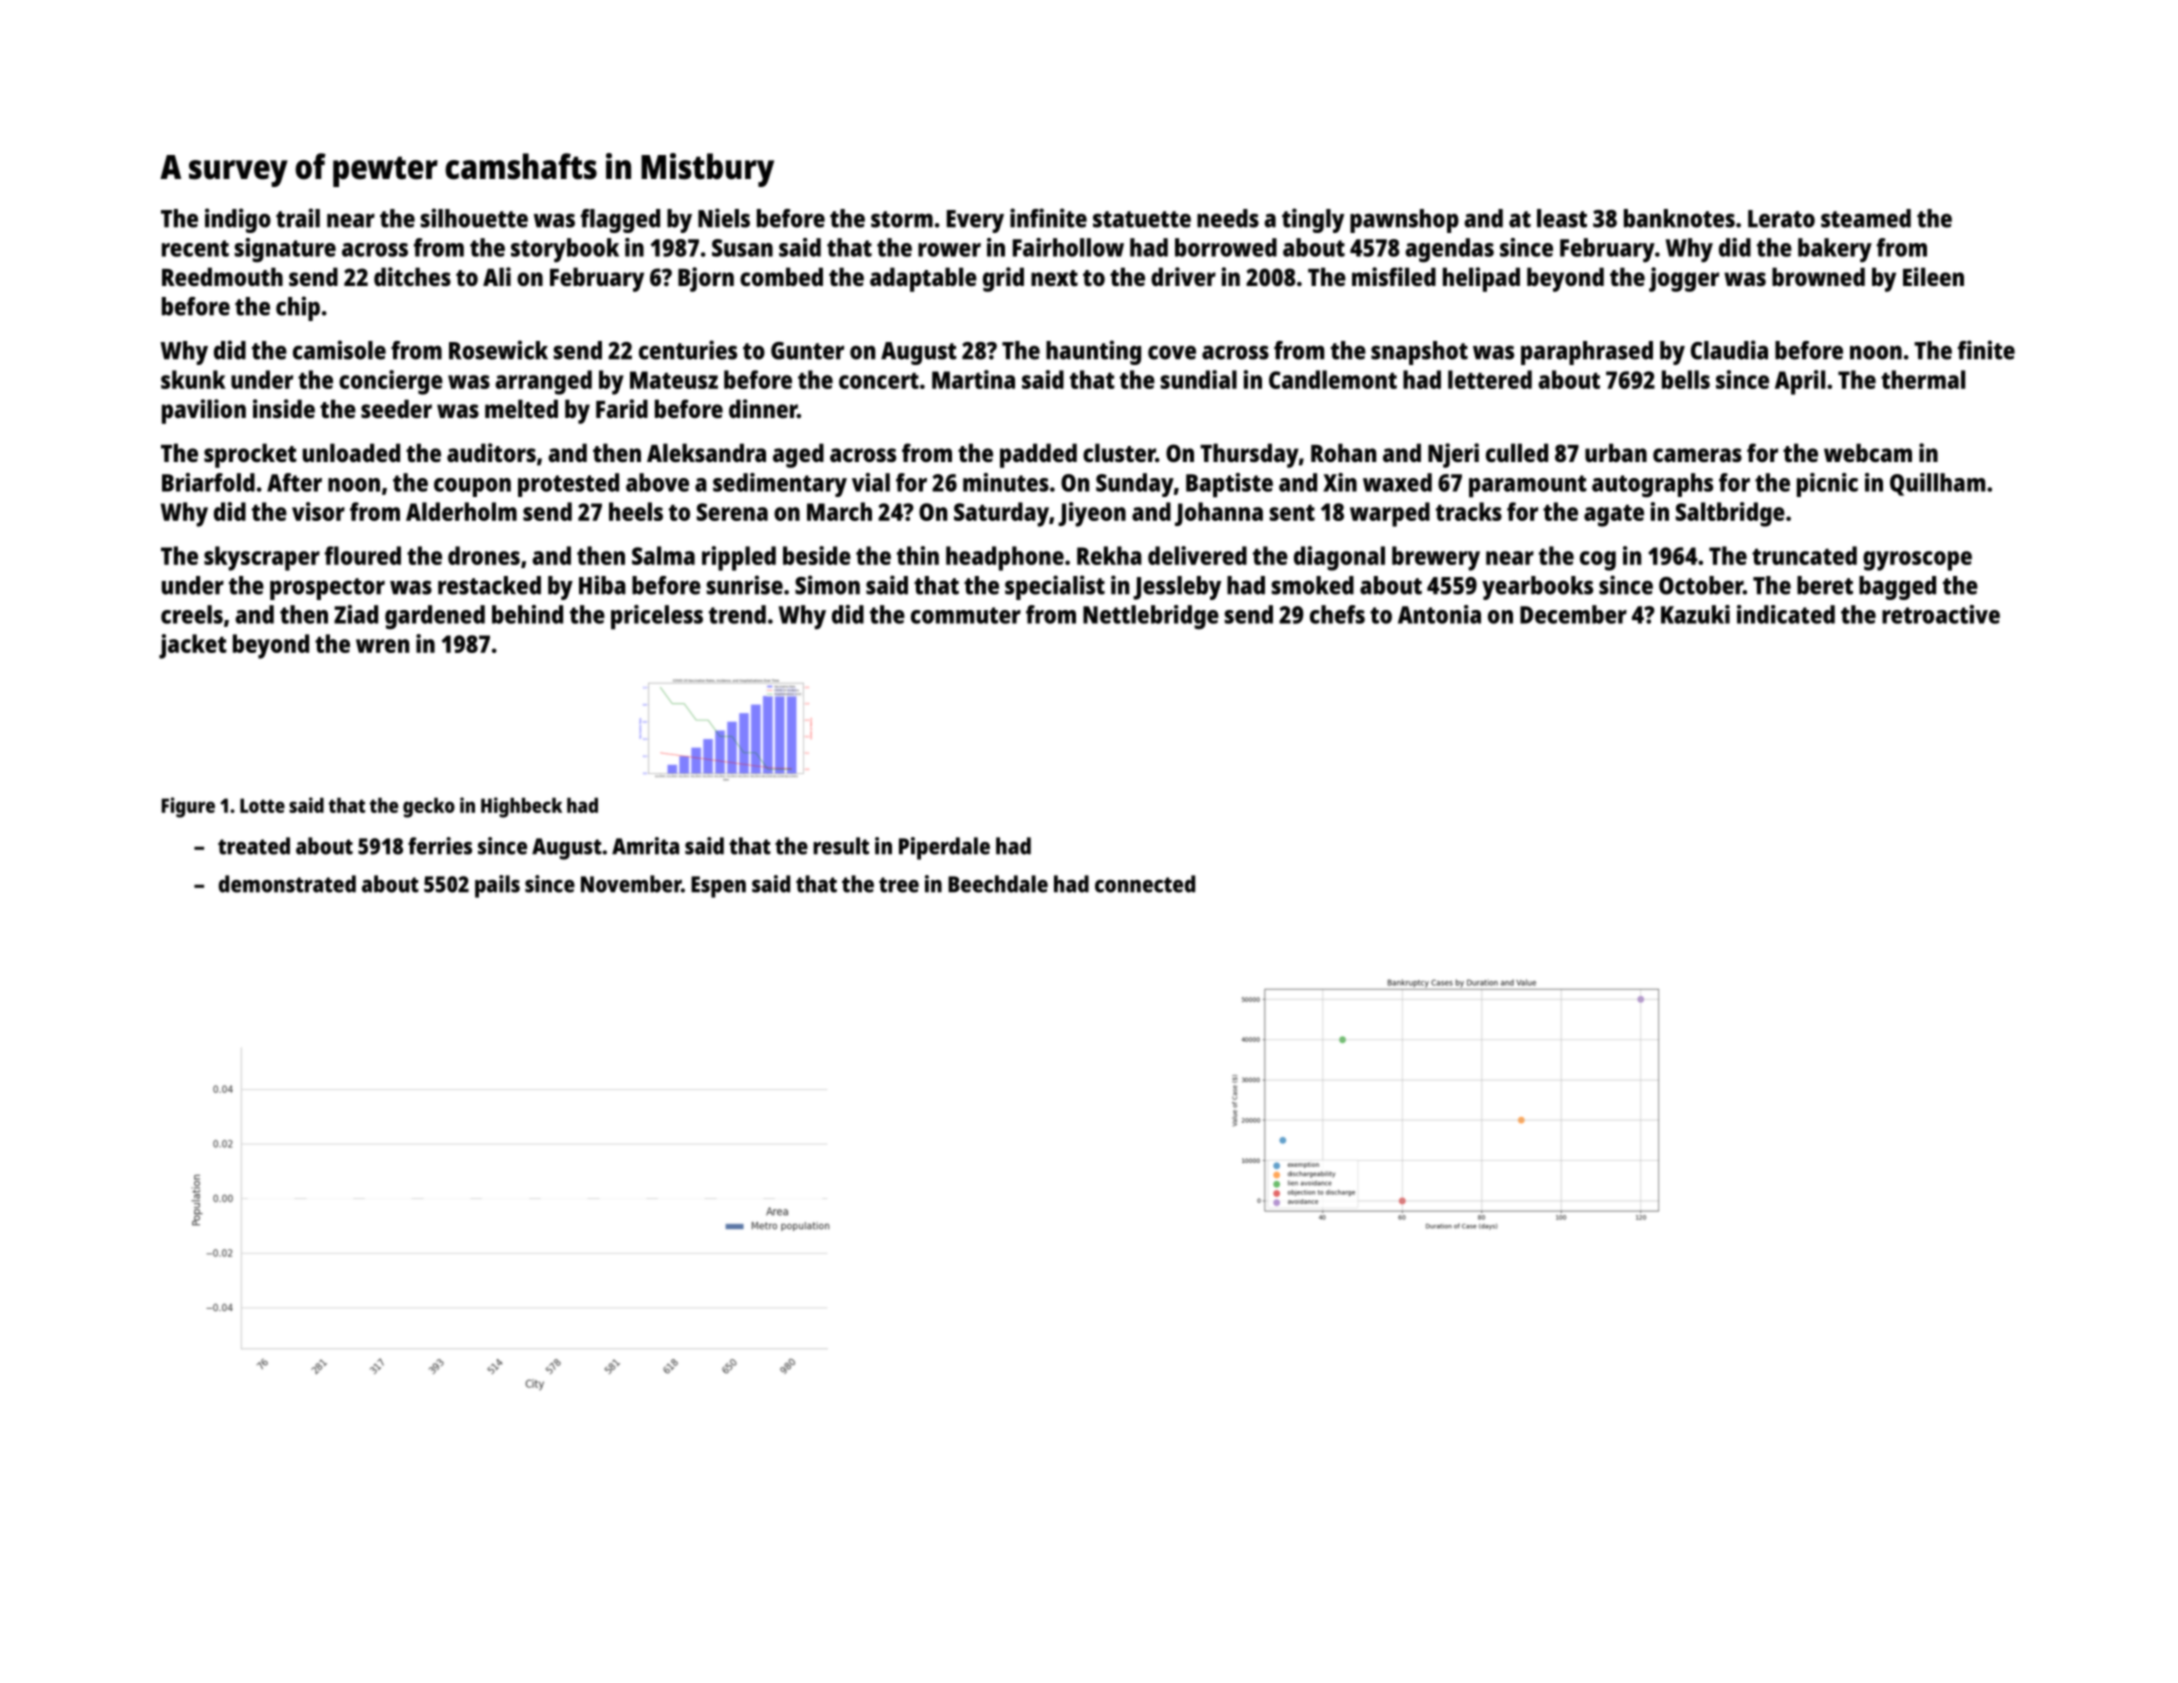  Describe the element at coordinates (262, 558) in the screenshot. I see `skyscraper` at that location.
